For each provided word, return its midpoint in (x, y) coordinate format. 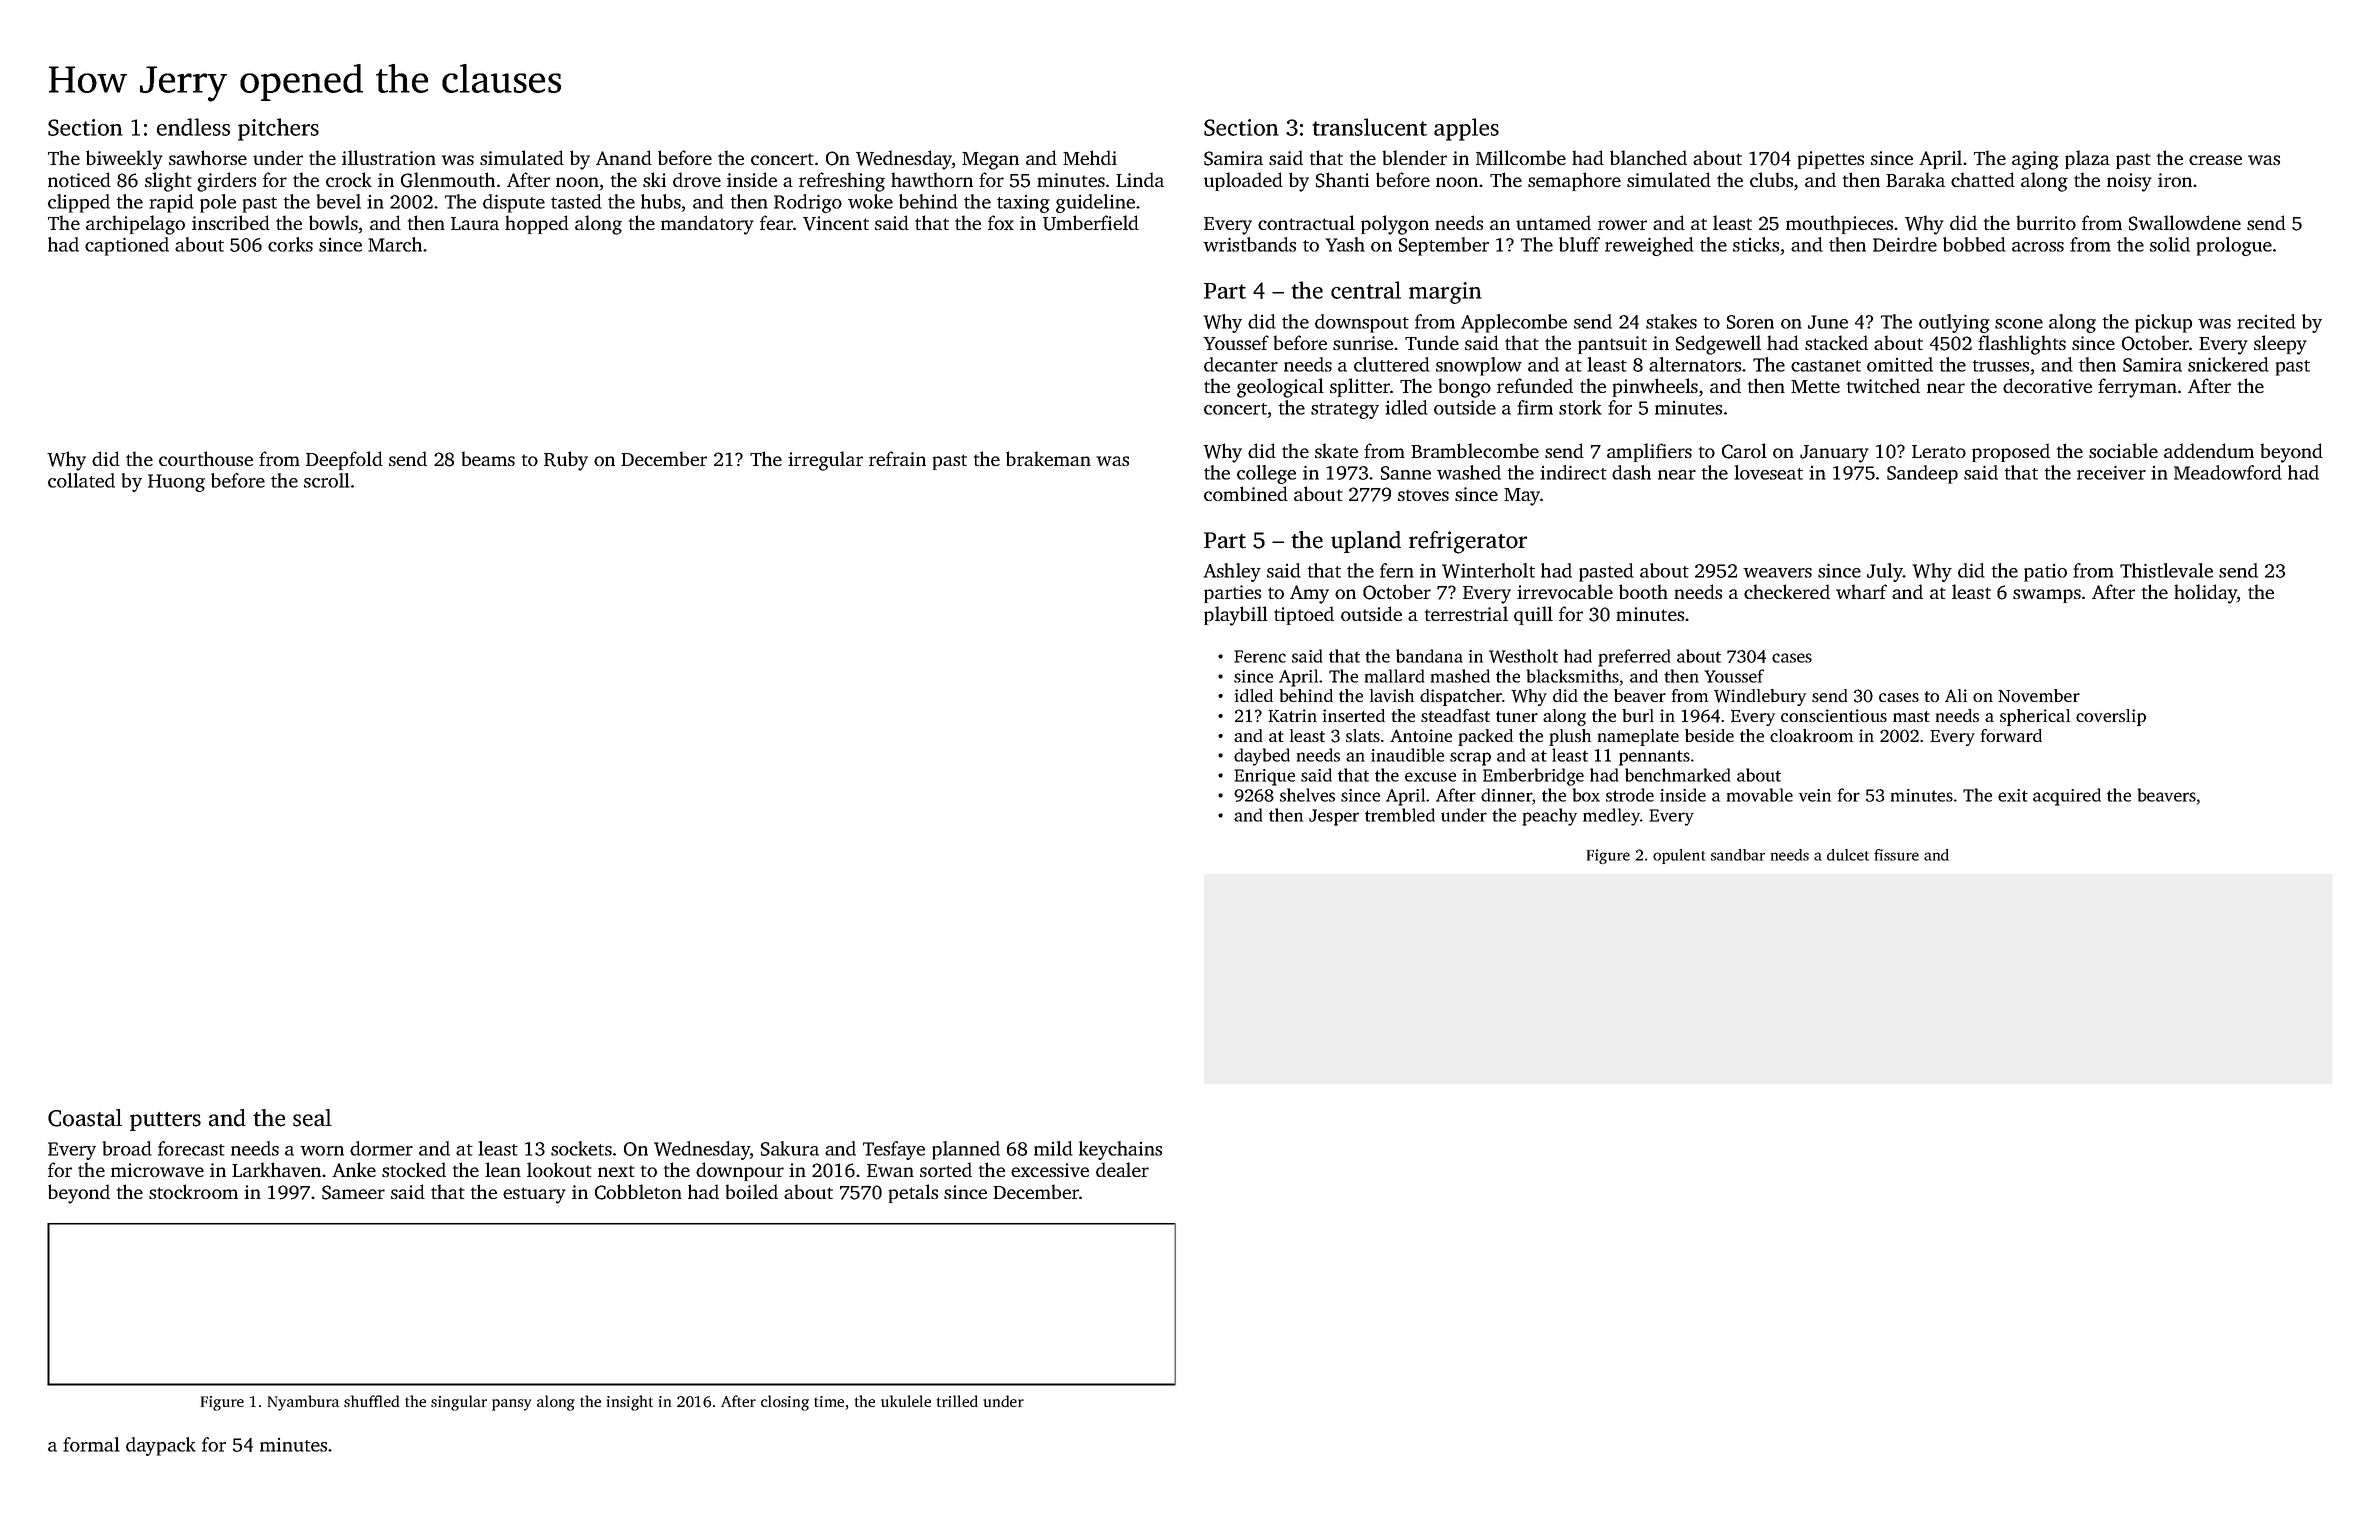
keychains (1120, 1150)
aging (2035, 160)
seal (312, 1118)
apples (1466, 129)
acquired (2067, 797)
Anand (624, 157)
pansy (511, 1405)
